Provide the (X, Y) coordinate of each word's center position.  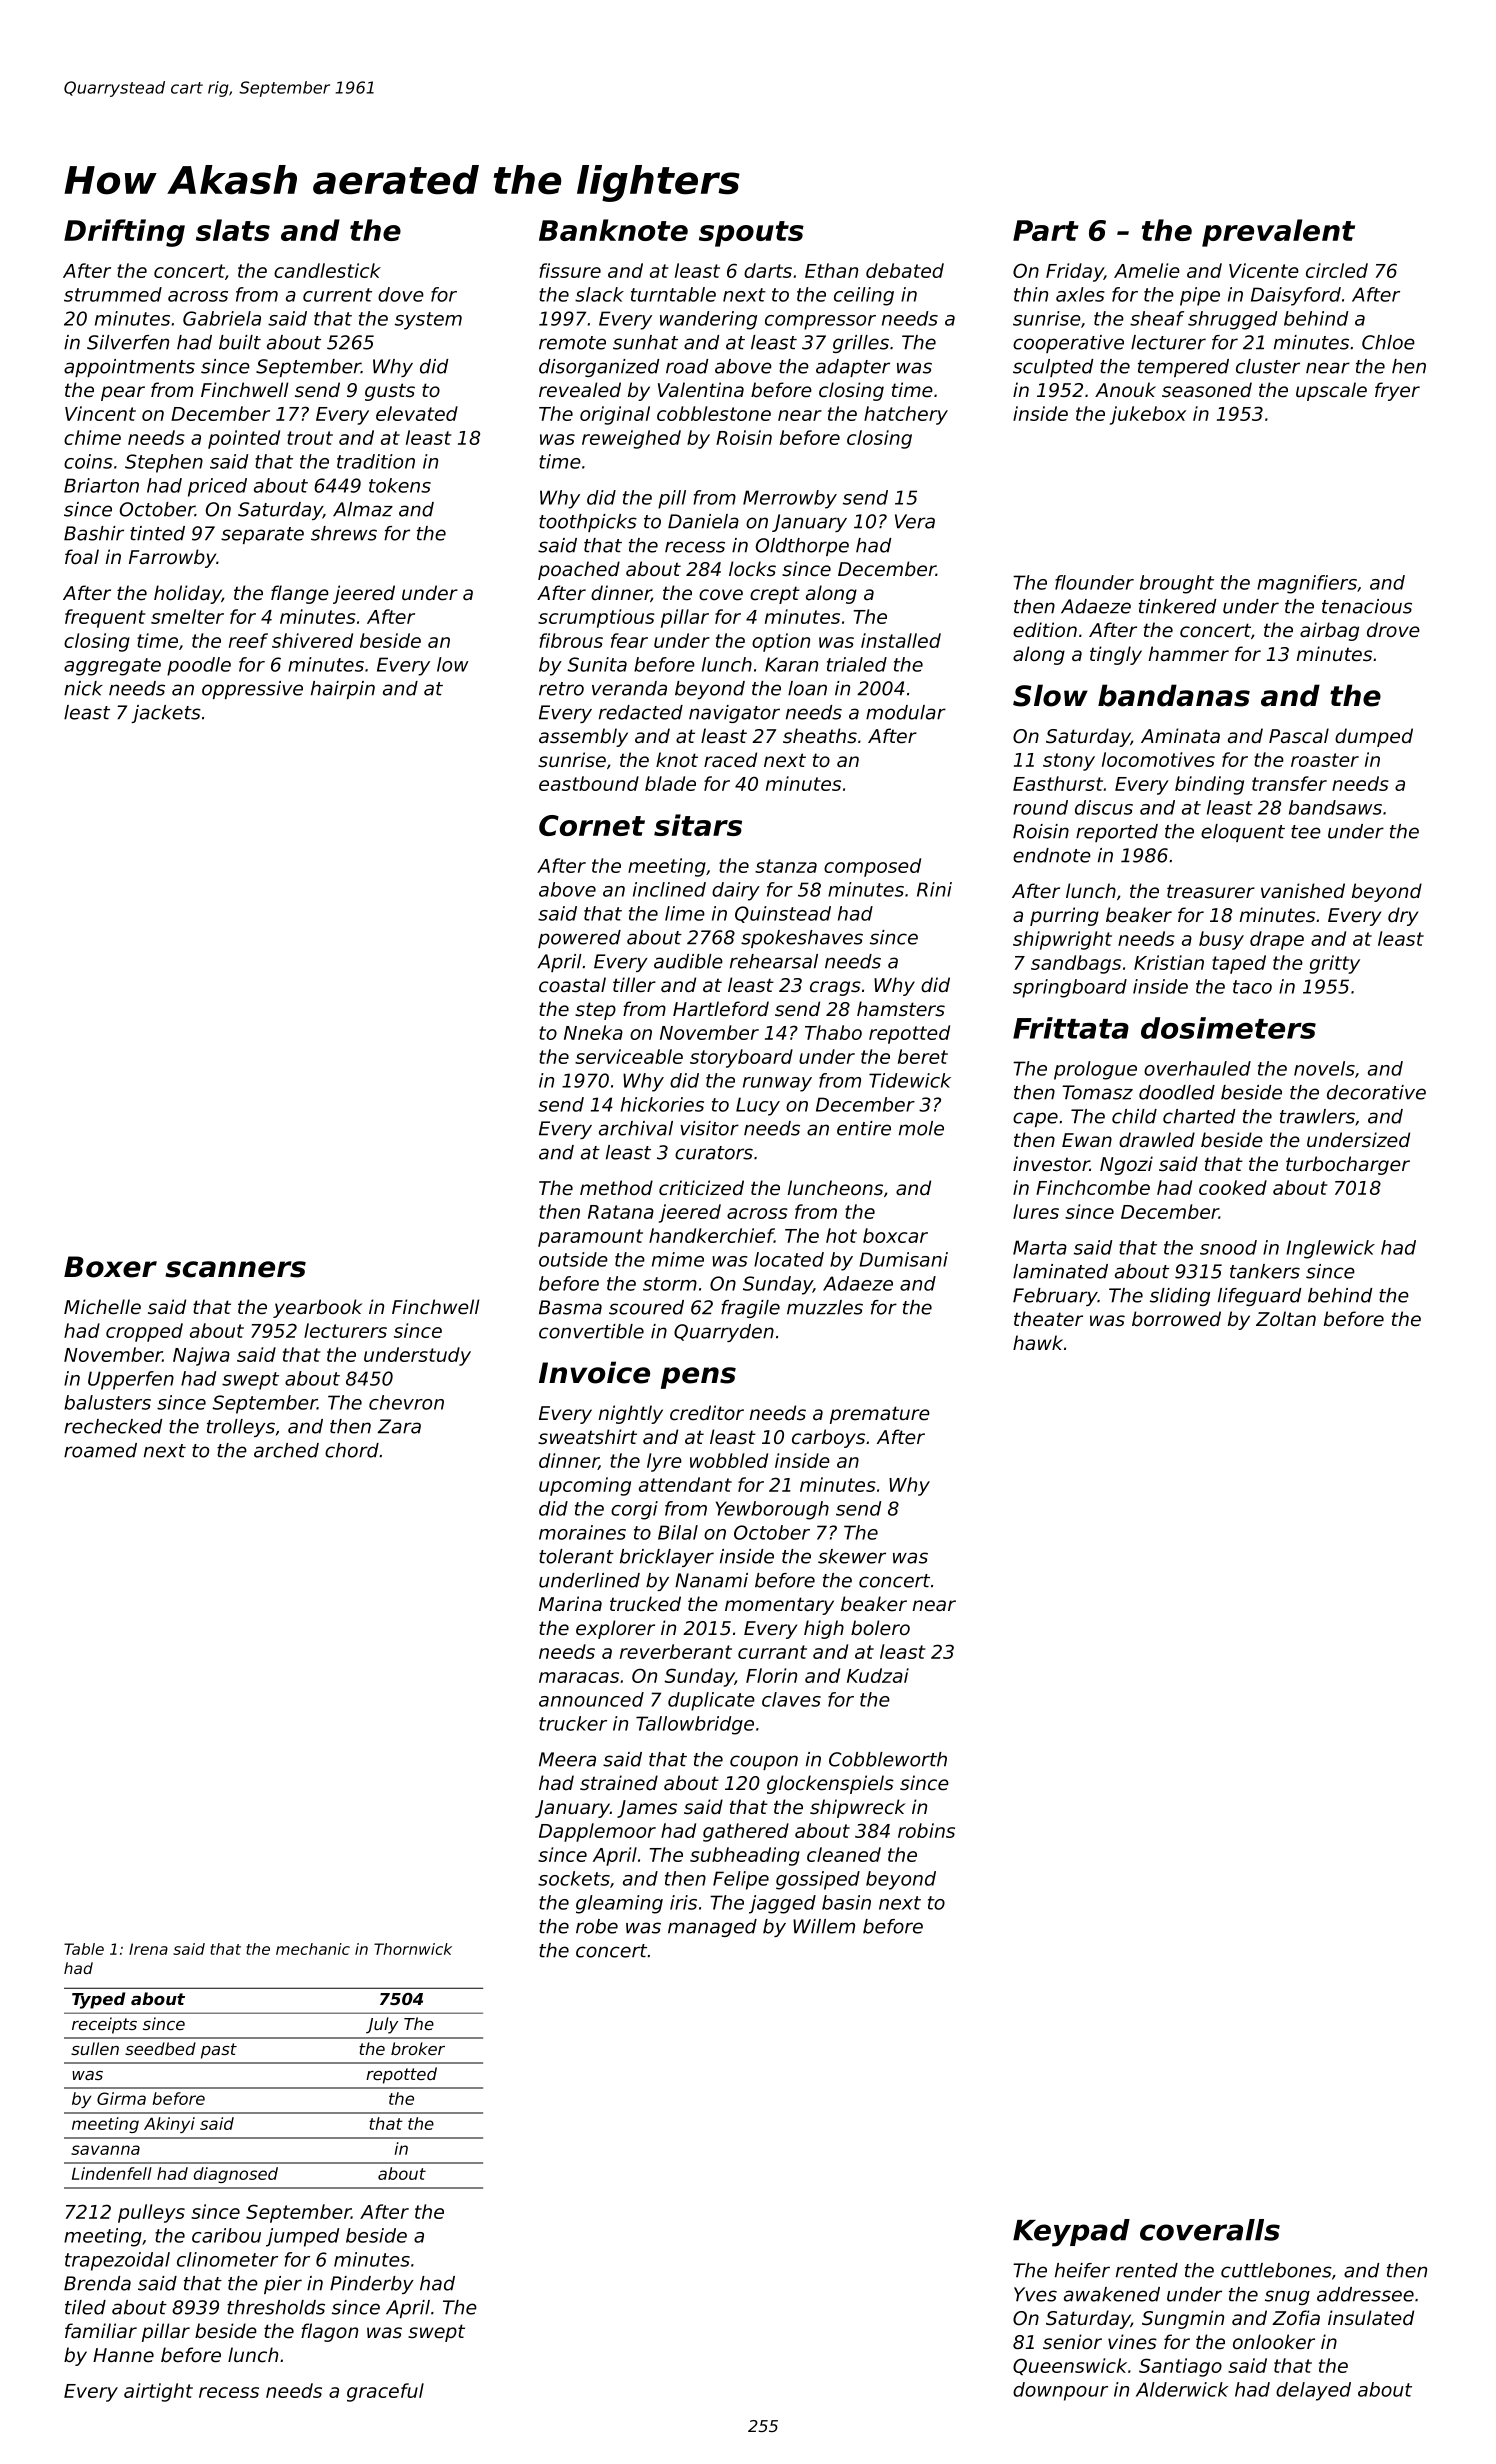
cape (1035, 1119)
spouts (751, 234)
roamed (100, 1450)
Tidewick (910, 1080)
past (219, 2051)
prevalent (1278, 233)
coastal (572, 985)
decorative (1376, 1092)
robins (926, 1830)
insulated (1371, 2318)
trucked (645, 1604)
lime (685, 913)
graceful (385, 2392)
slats (233, 230)
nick (83, 688)
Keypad (1071, 2233)
